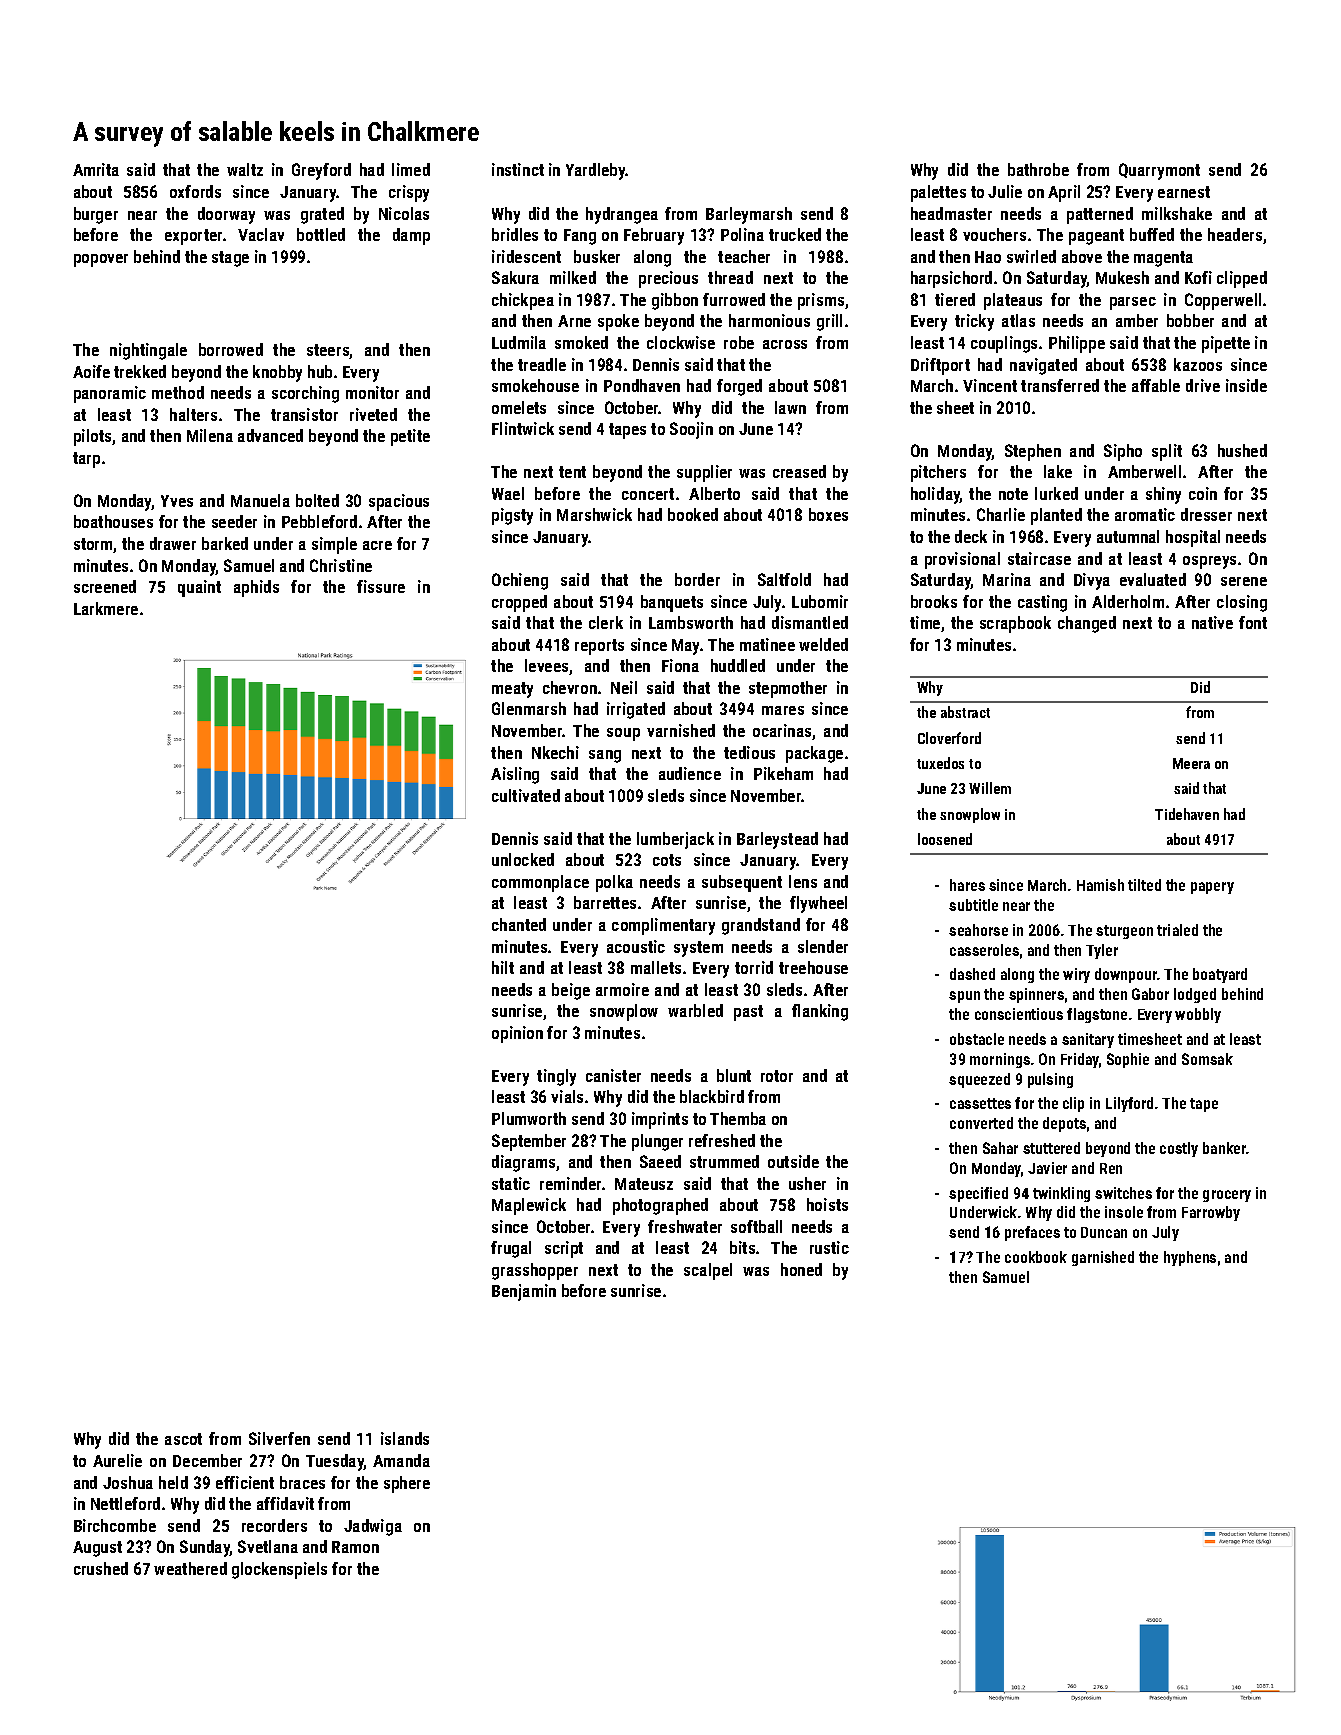 This screenshot has height=1735, width=1341. I want to click on cultivated, so click(526, 795).
